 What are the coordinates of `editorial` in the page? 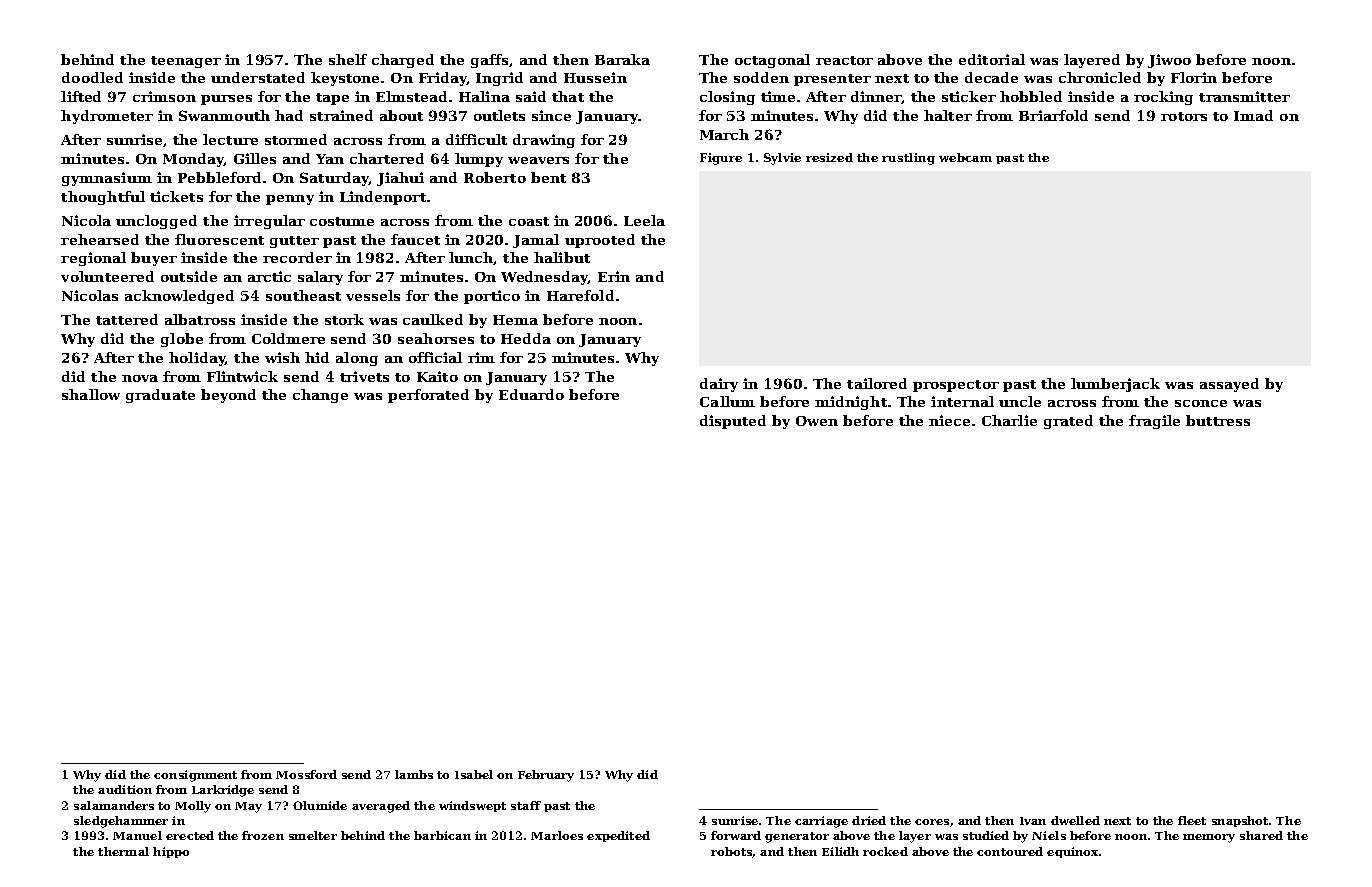 It's located at (992, 59).
